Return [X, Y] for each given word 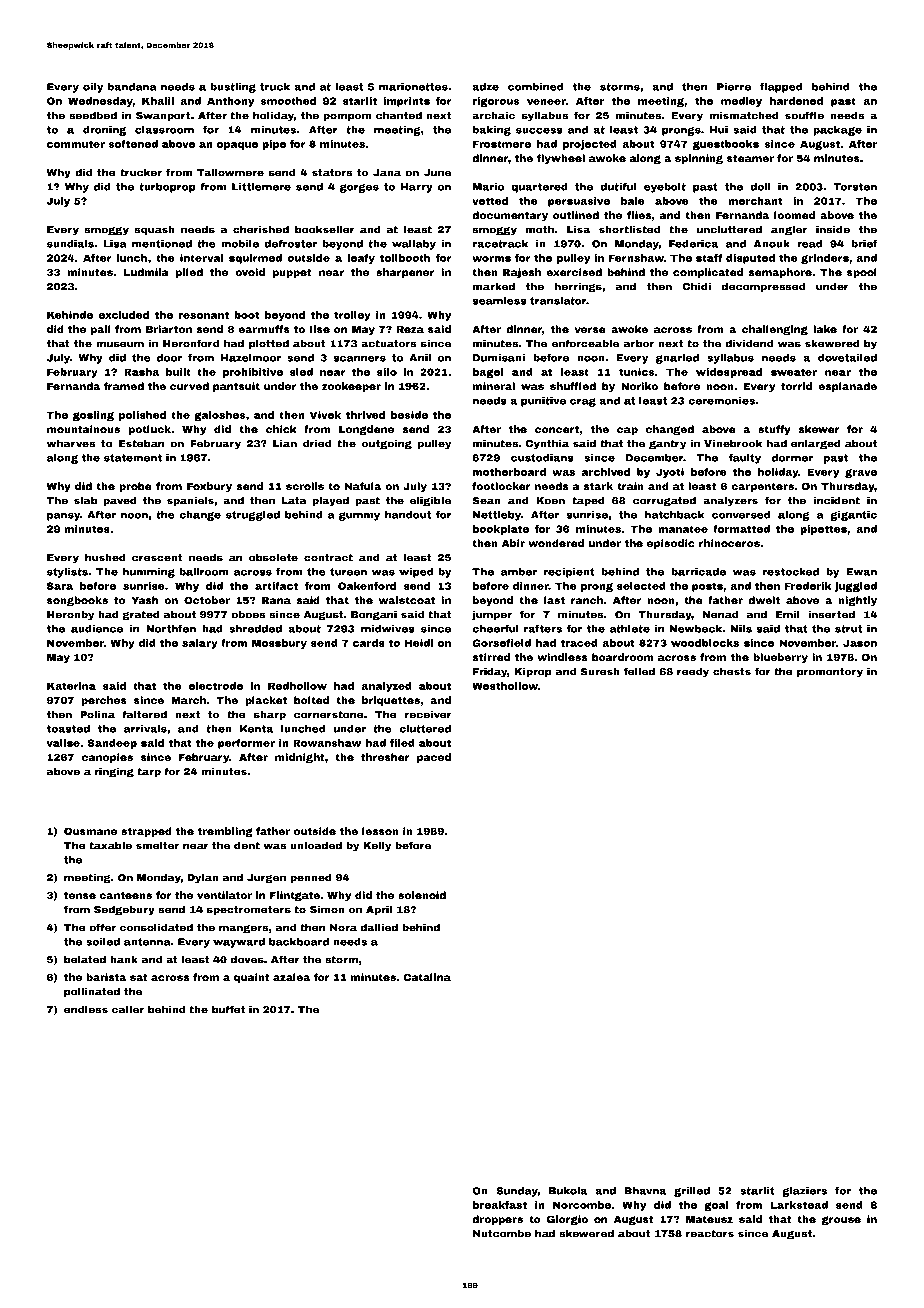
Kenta [256, 729]
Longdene [366, 430]
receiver [428, 714]
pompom [347, 117]
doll [760, 187]
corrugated [664, 501]
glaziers [804, 1192]
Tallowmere [230, 172]
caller [128, 1009]
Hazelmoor [251, 358]
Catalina [427, 977]
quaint [252, 978]
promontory [830, 673]
